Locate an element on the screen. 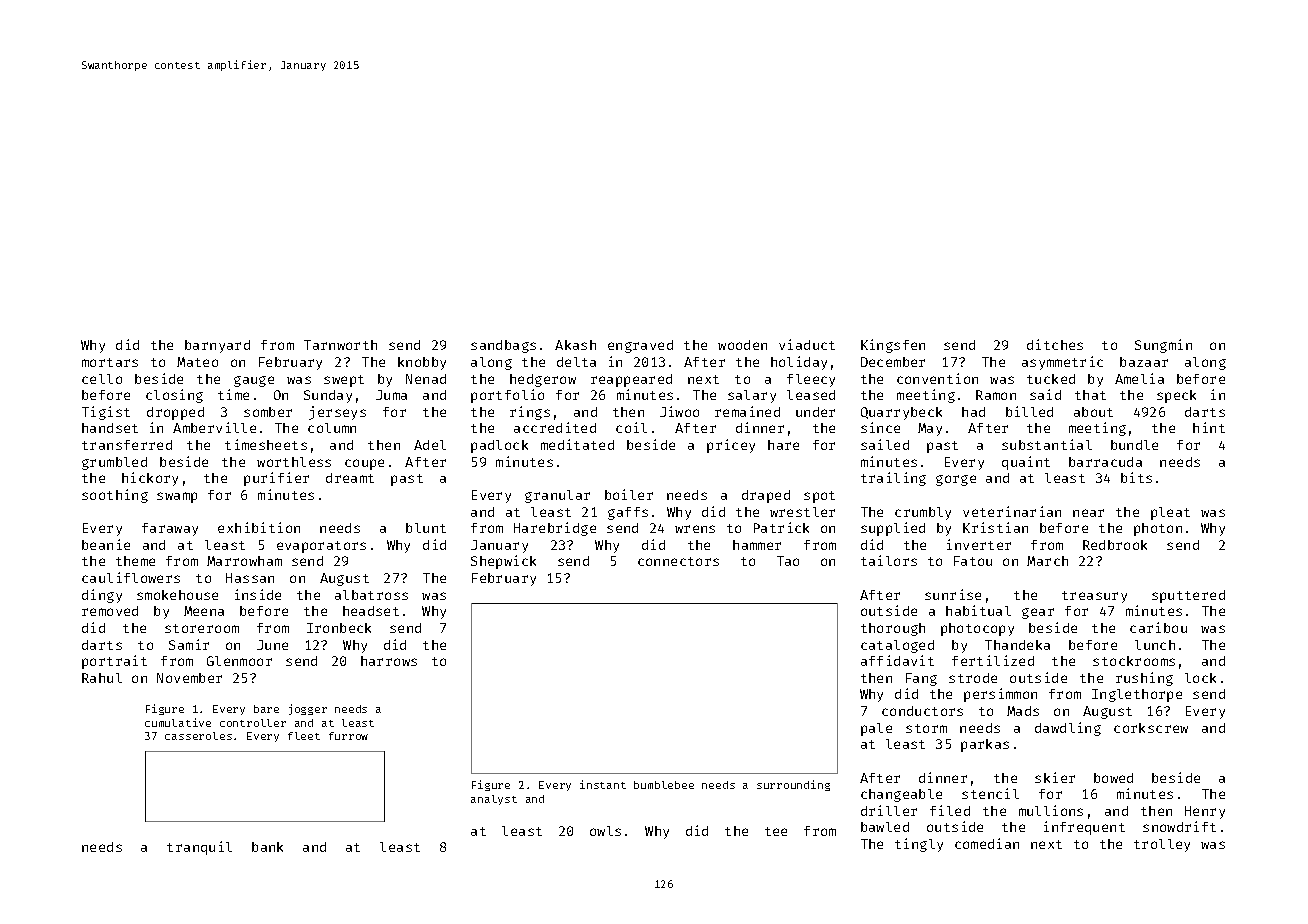  pale is located at coordinates (876, 729).
